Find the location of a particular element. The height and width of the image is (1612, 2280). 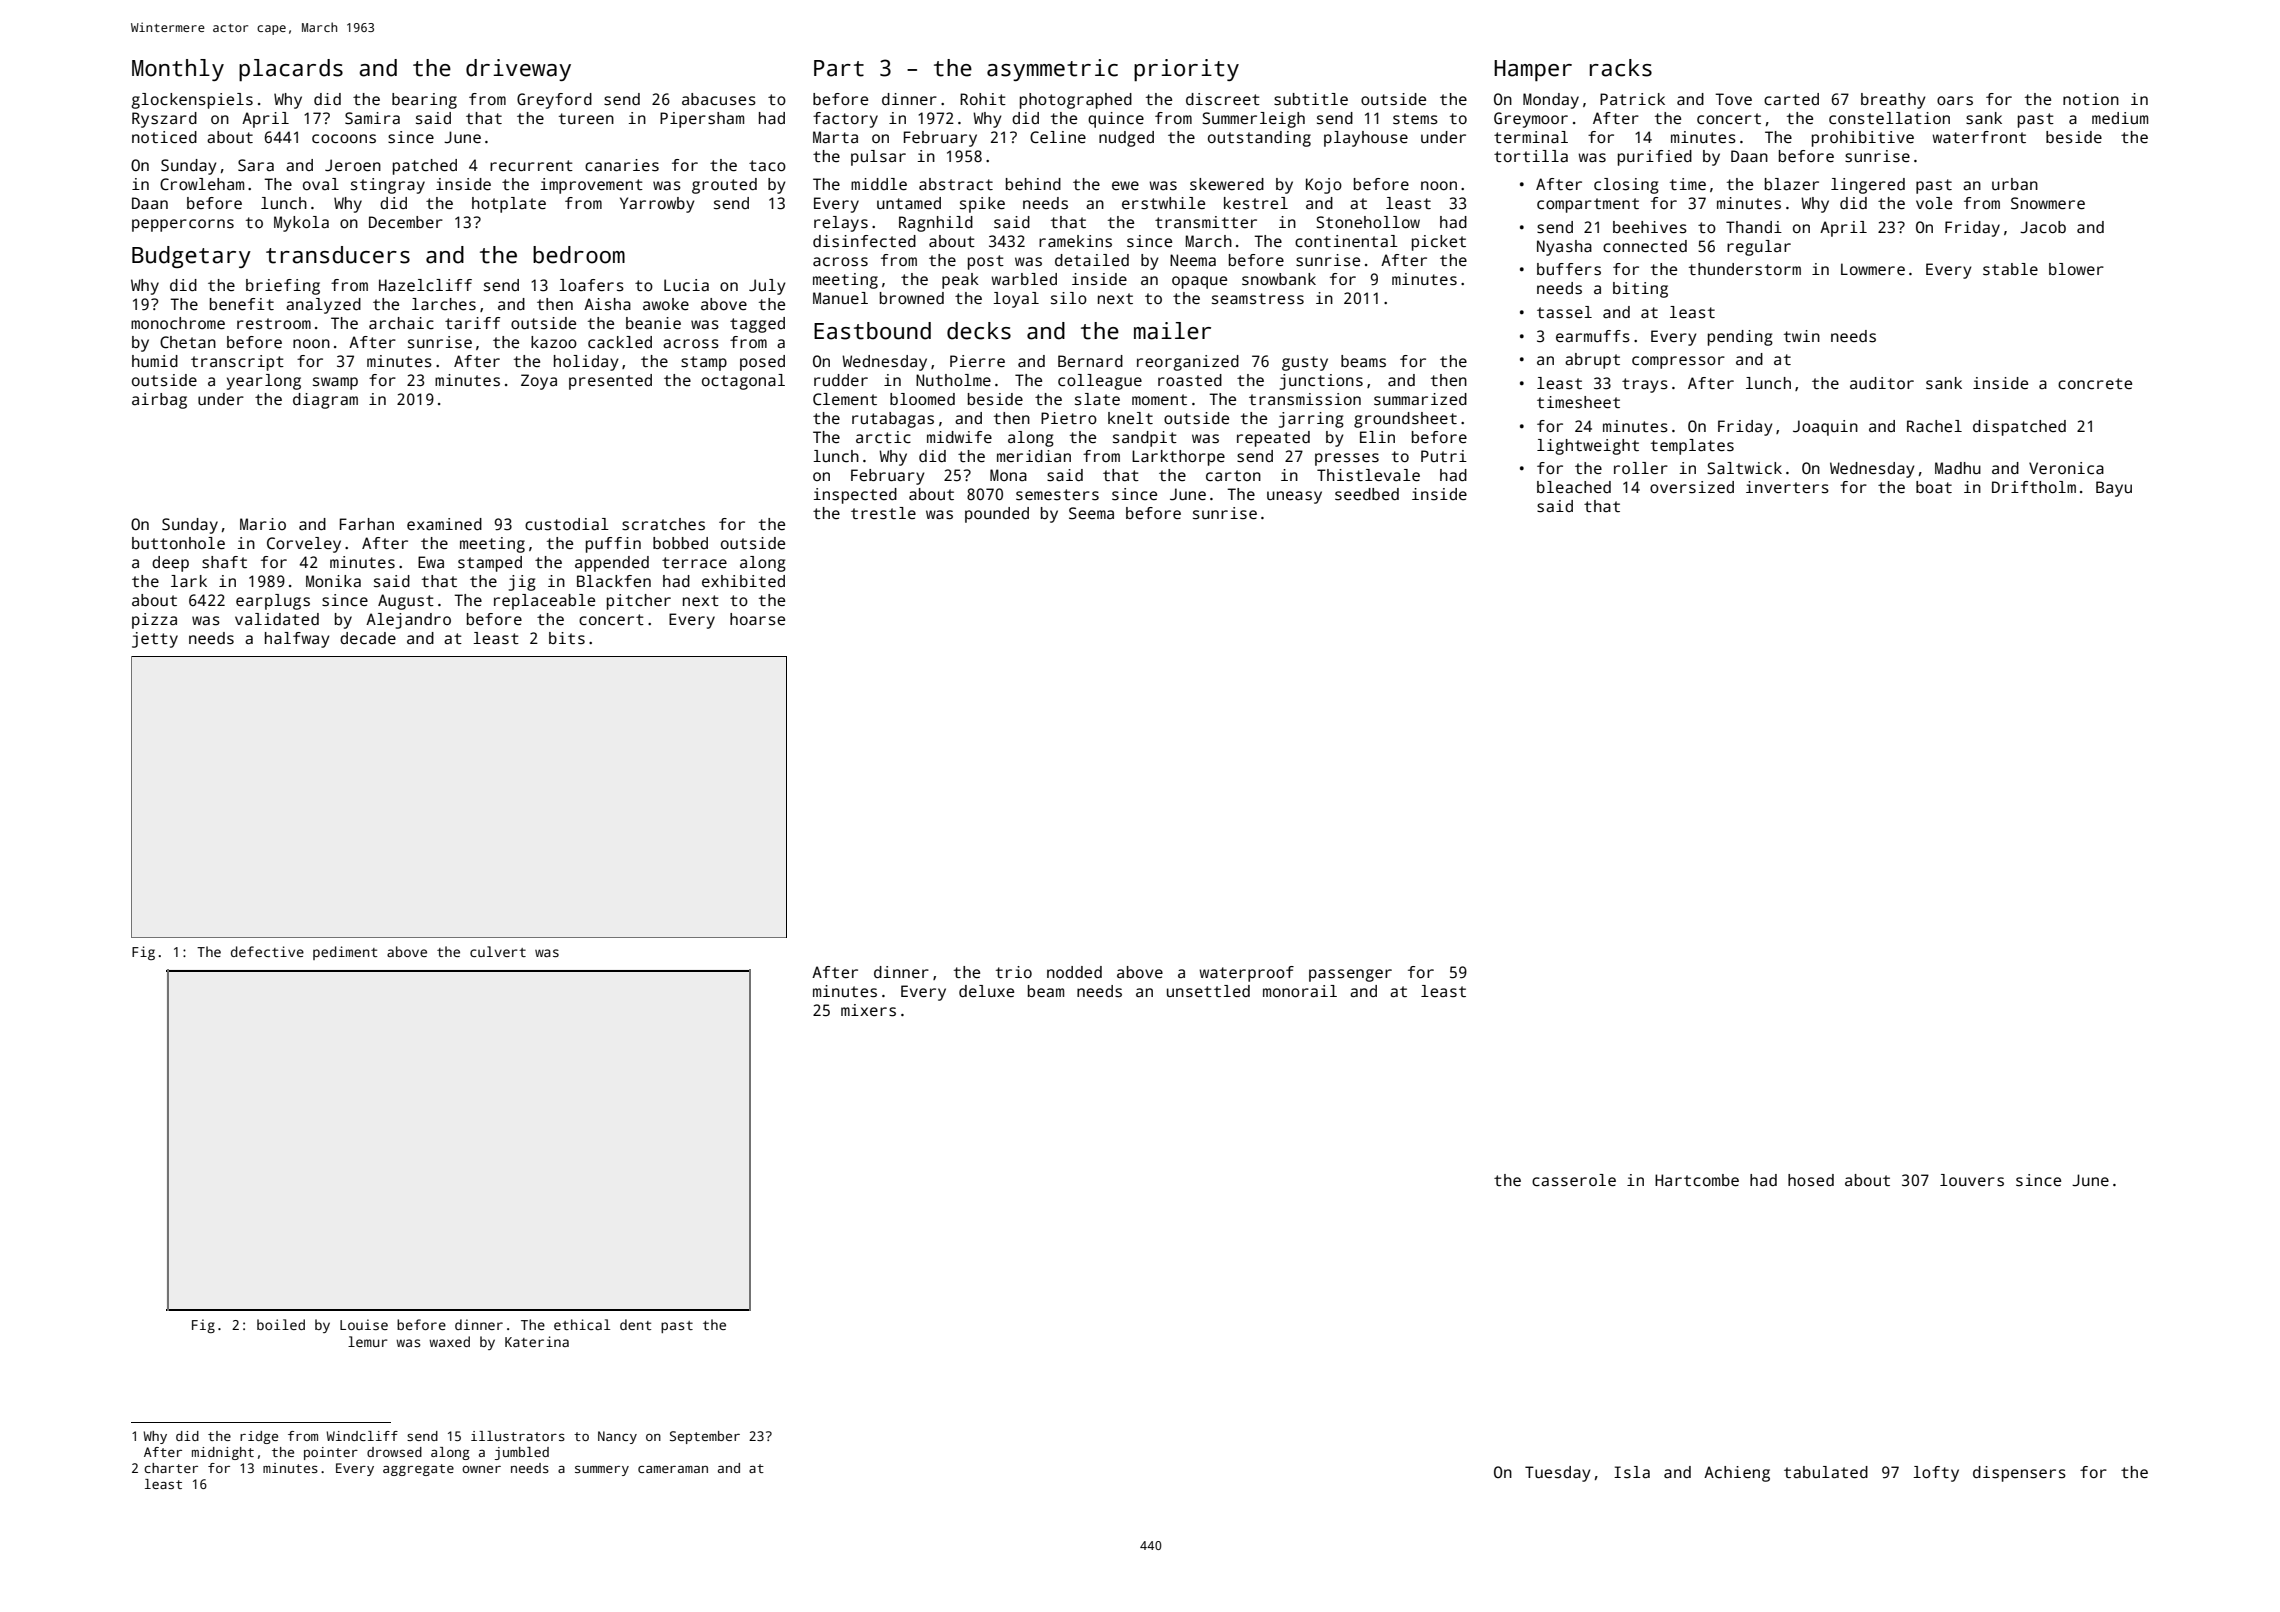

Crowleham is located at coordinates (202, 184).
